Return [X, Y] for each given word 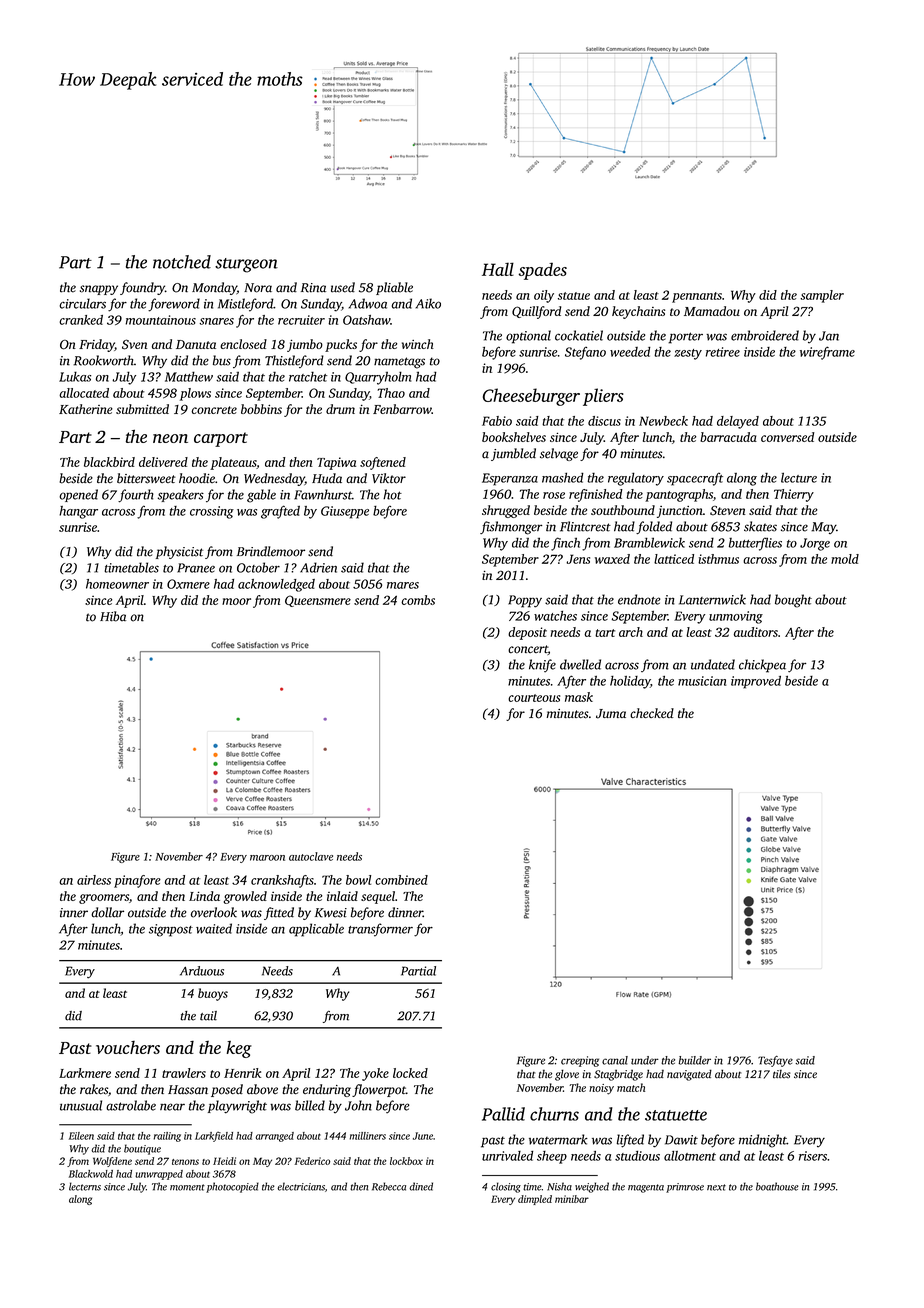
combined [401, 880]
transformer [380, 930]
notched [182, 262]
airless [94, 880]
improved [756, 682]
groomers [104, 899]
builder [694, 1060]
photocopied [232, 1187]
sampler [822, 296]
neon [170, 438]
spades [543, 271]
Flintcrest [585, 526]
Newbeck [663, 421]
